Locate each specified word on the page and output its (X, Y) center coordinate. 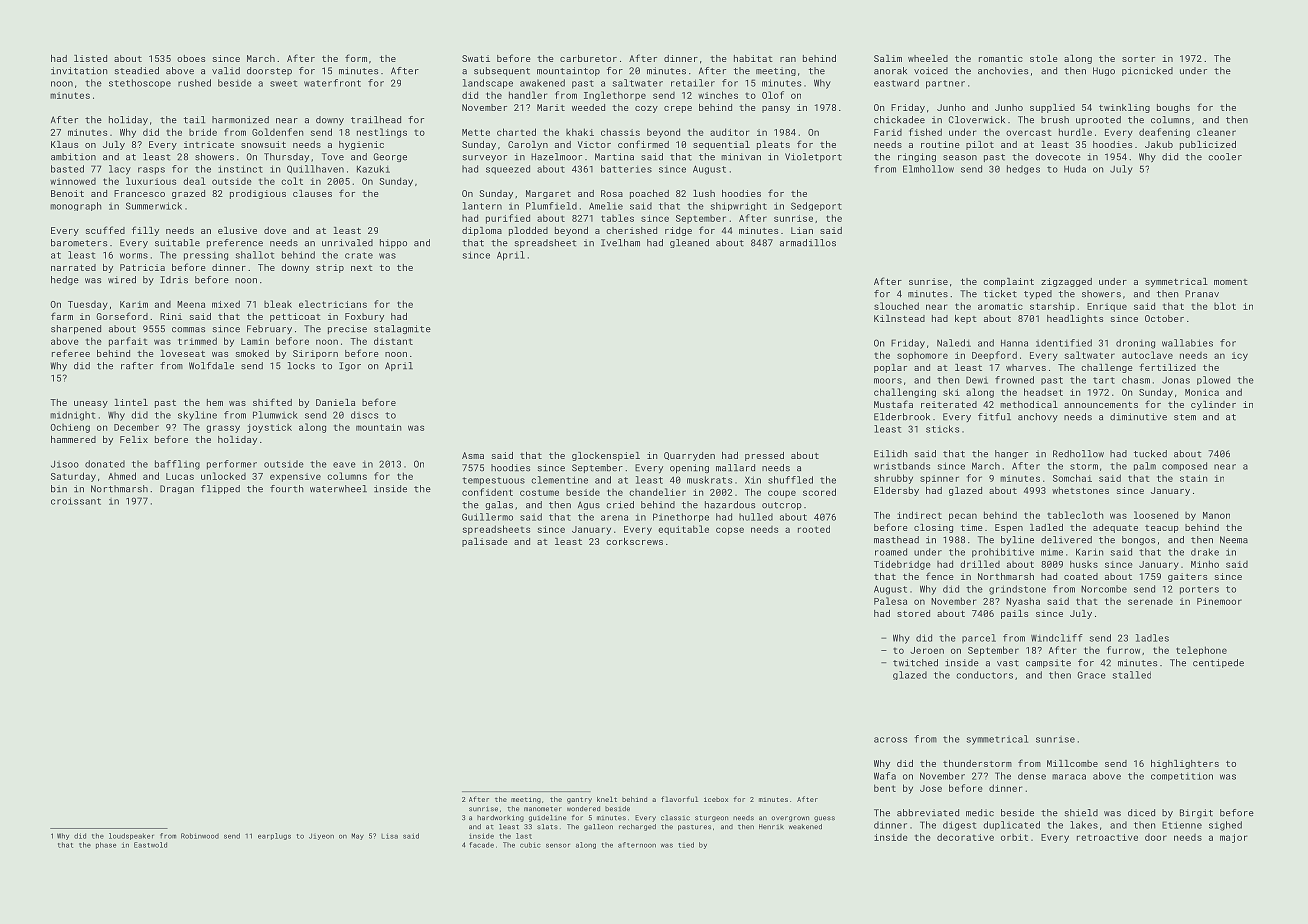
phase (106, 845)
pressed (764, 456)
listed (90, 58)
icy (1240, 356)
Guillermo (487, 517)
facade (482, 845)
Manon (1216, 515)
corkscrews (634, 541)
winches (718, 95)
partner (945, 84)
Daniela (335, 402)
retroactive (1107, 837)
